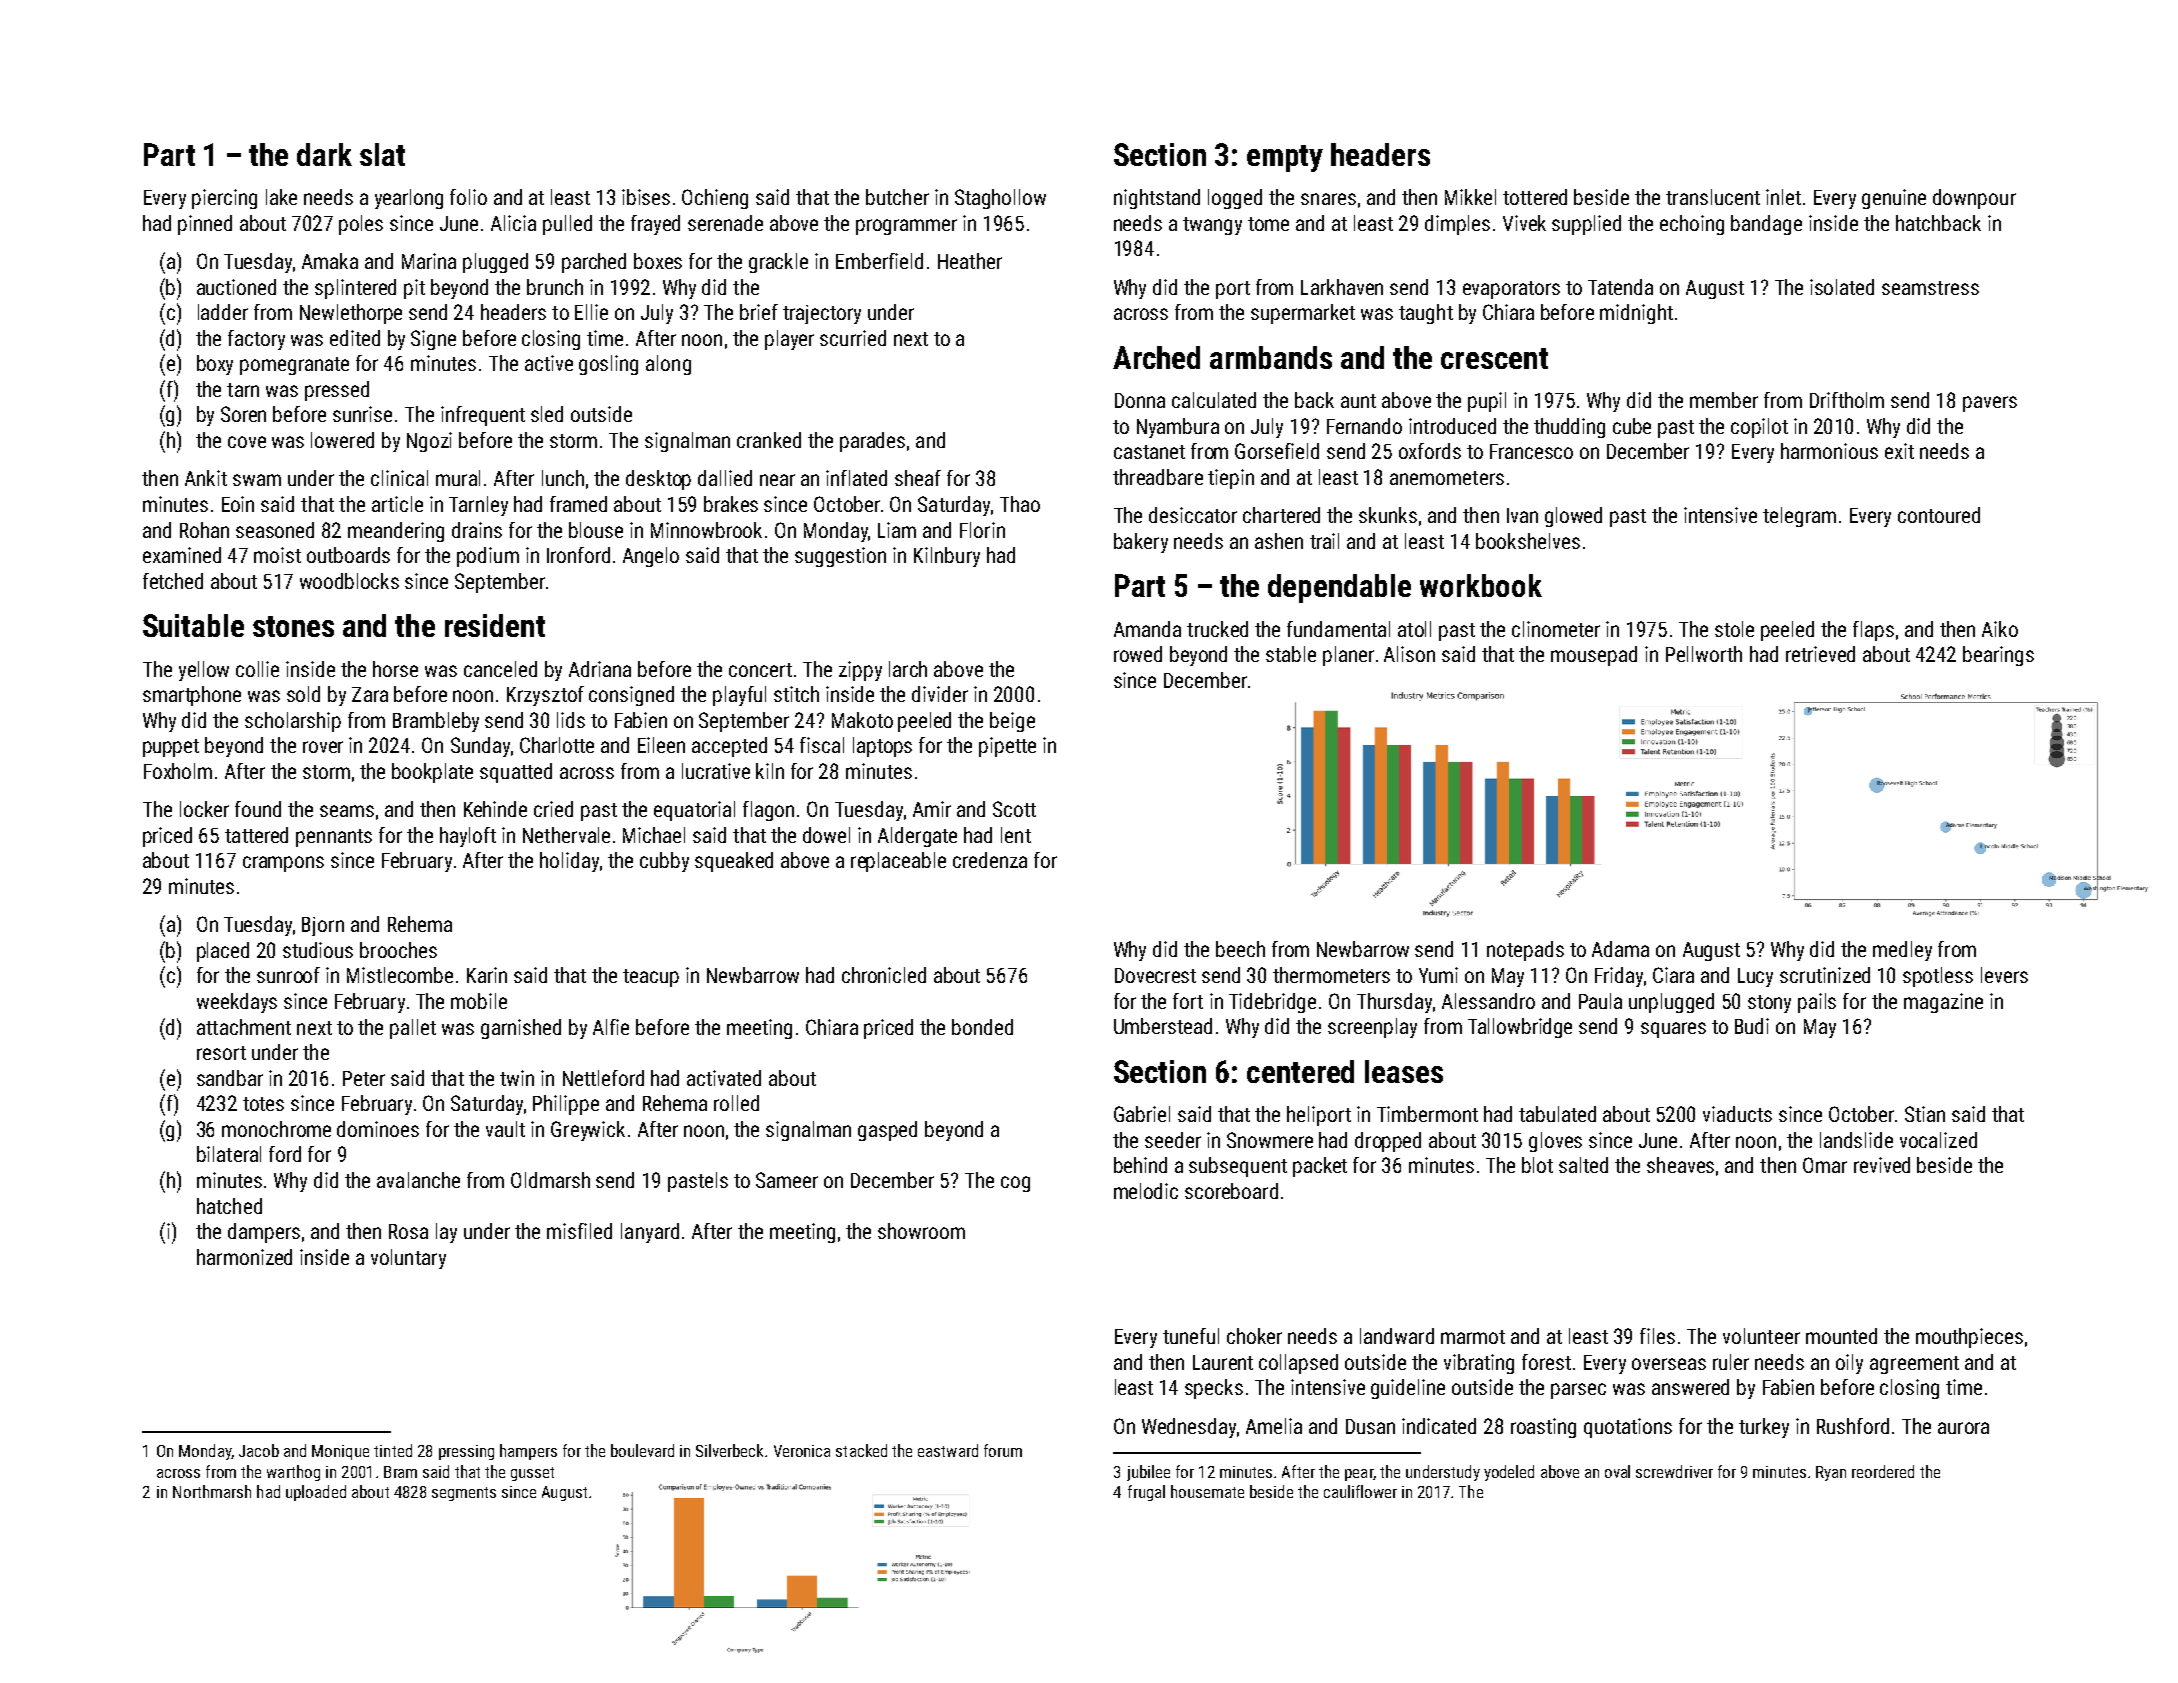 This screenshot has height=1683, width=2178. Describe the element at coordinates (1636, 314) in the screenshot. I see `midnight` at that location.
